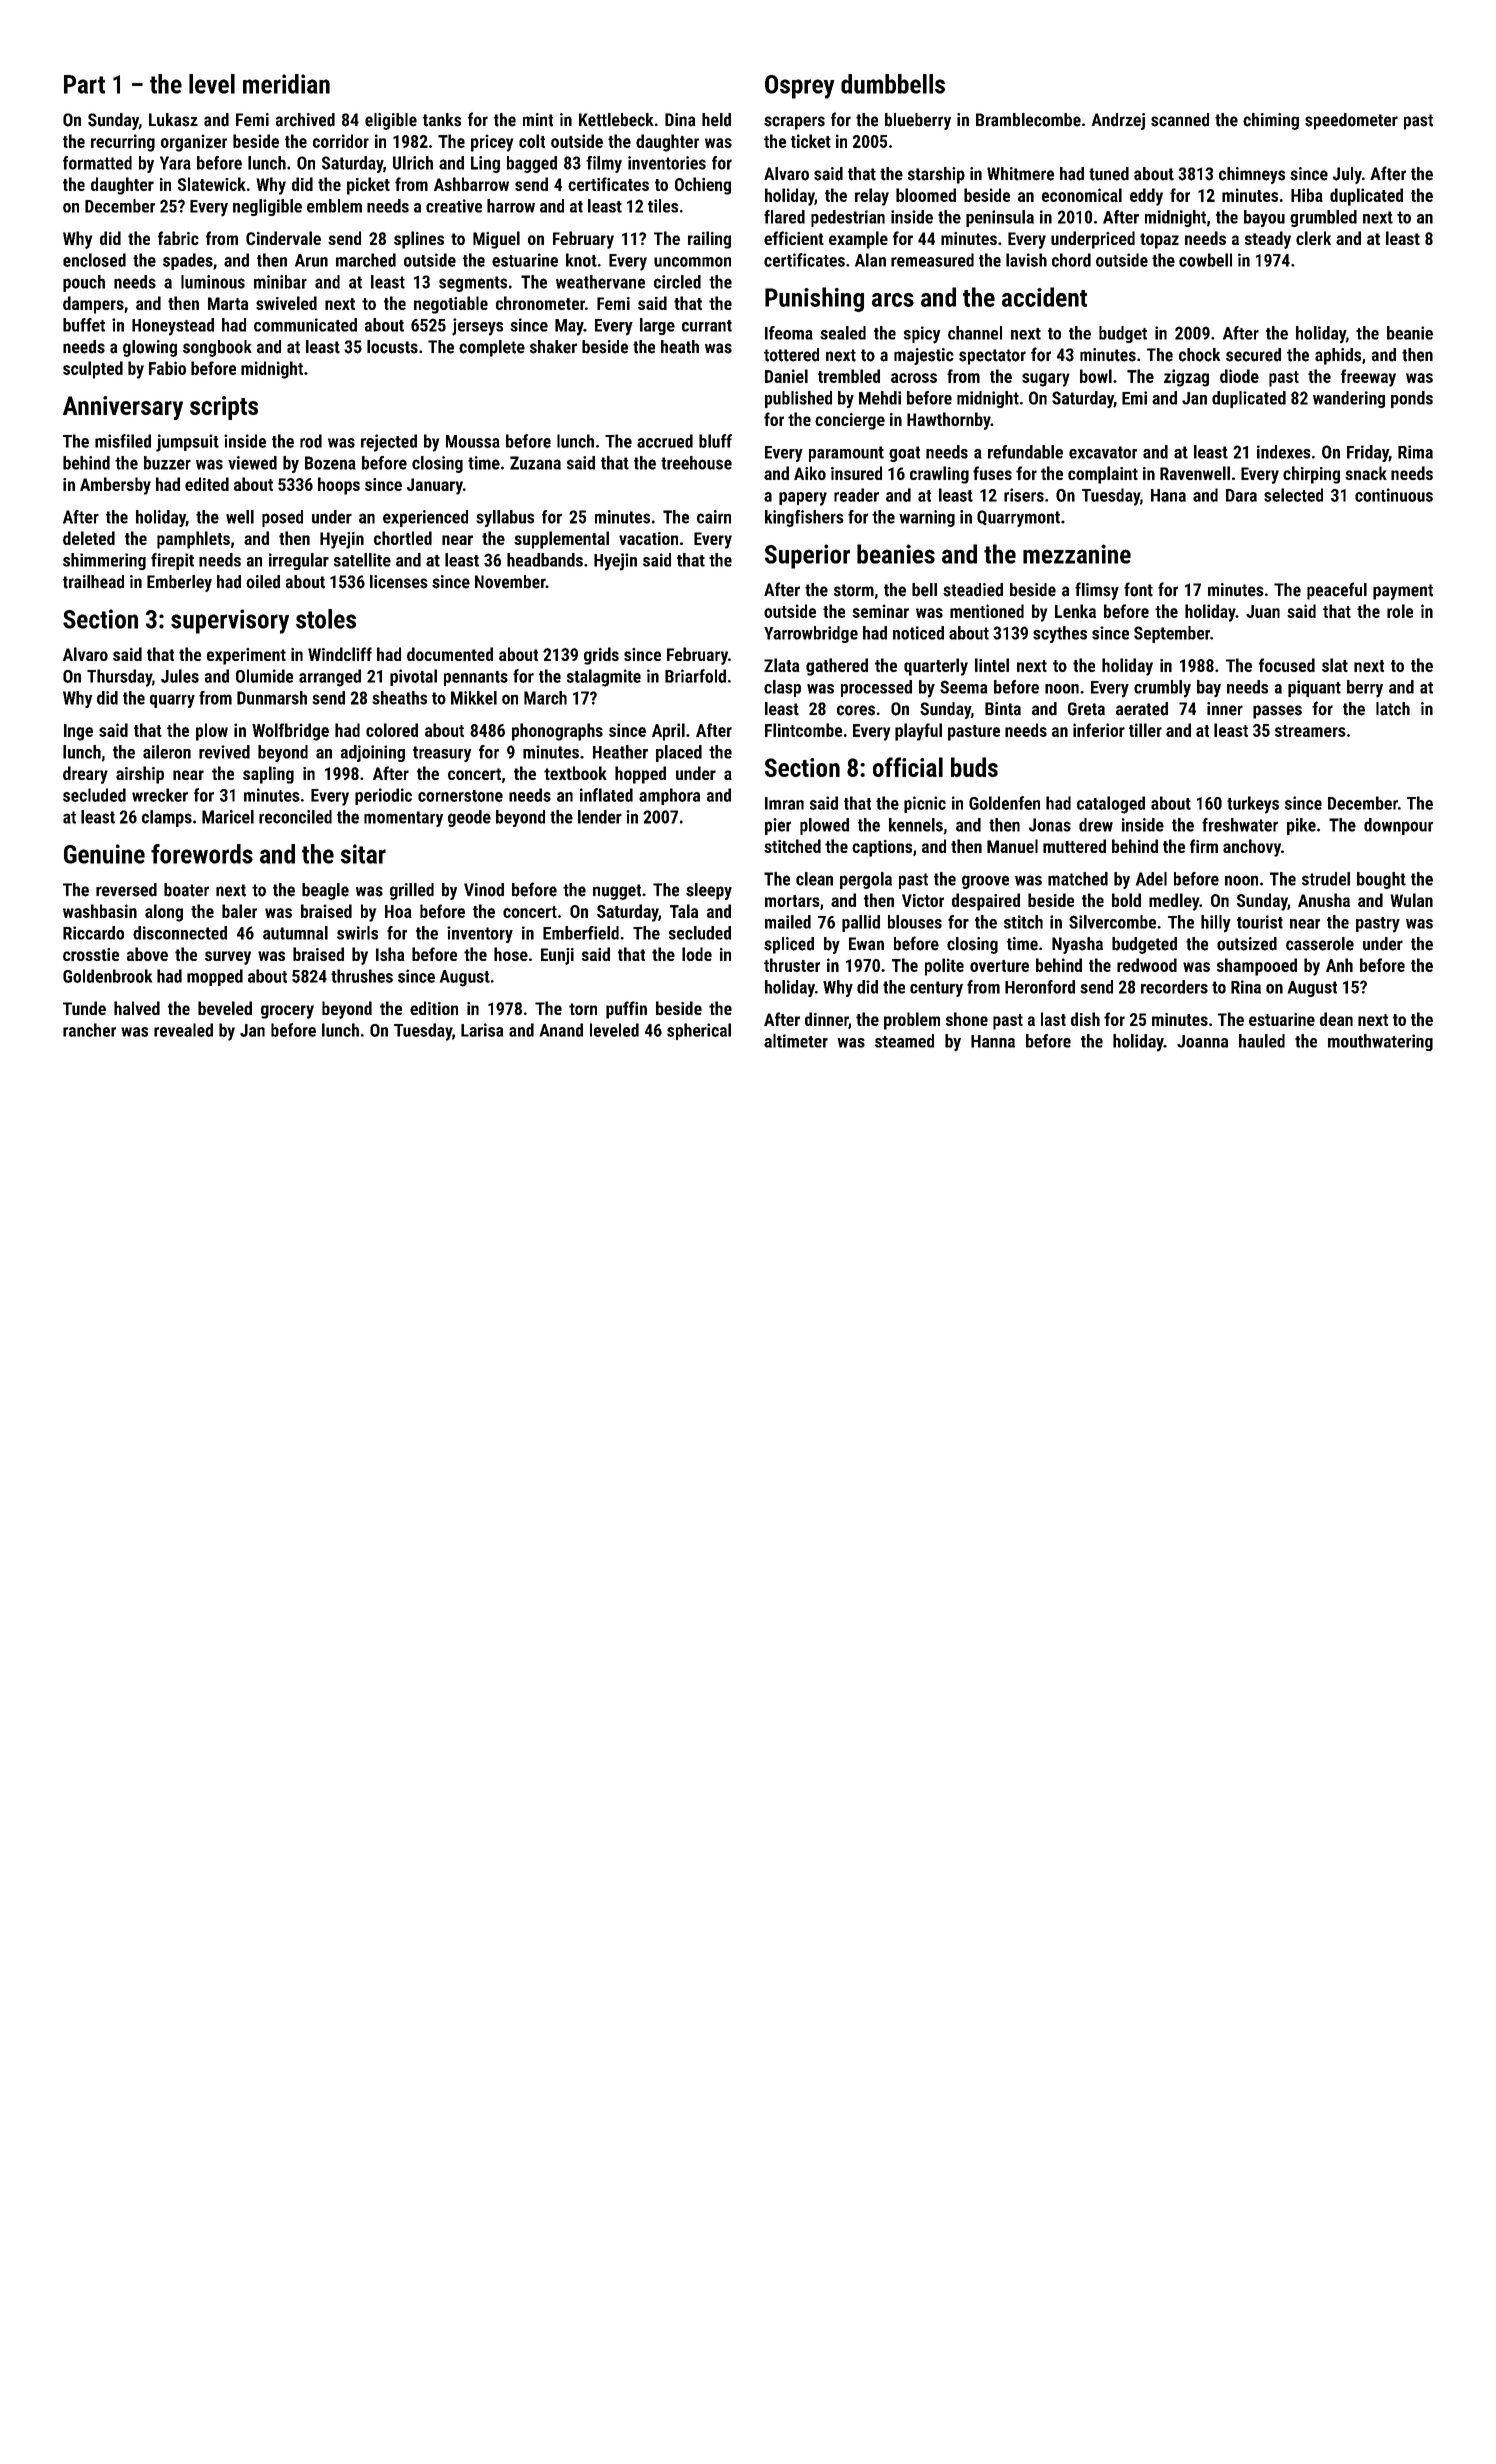 The height and width of the document is (2464, 1496). I want to click on tuned, so click(1109, 174).
